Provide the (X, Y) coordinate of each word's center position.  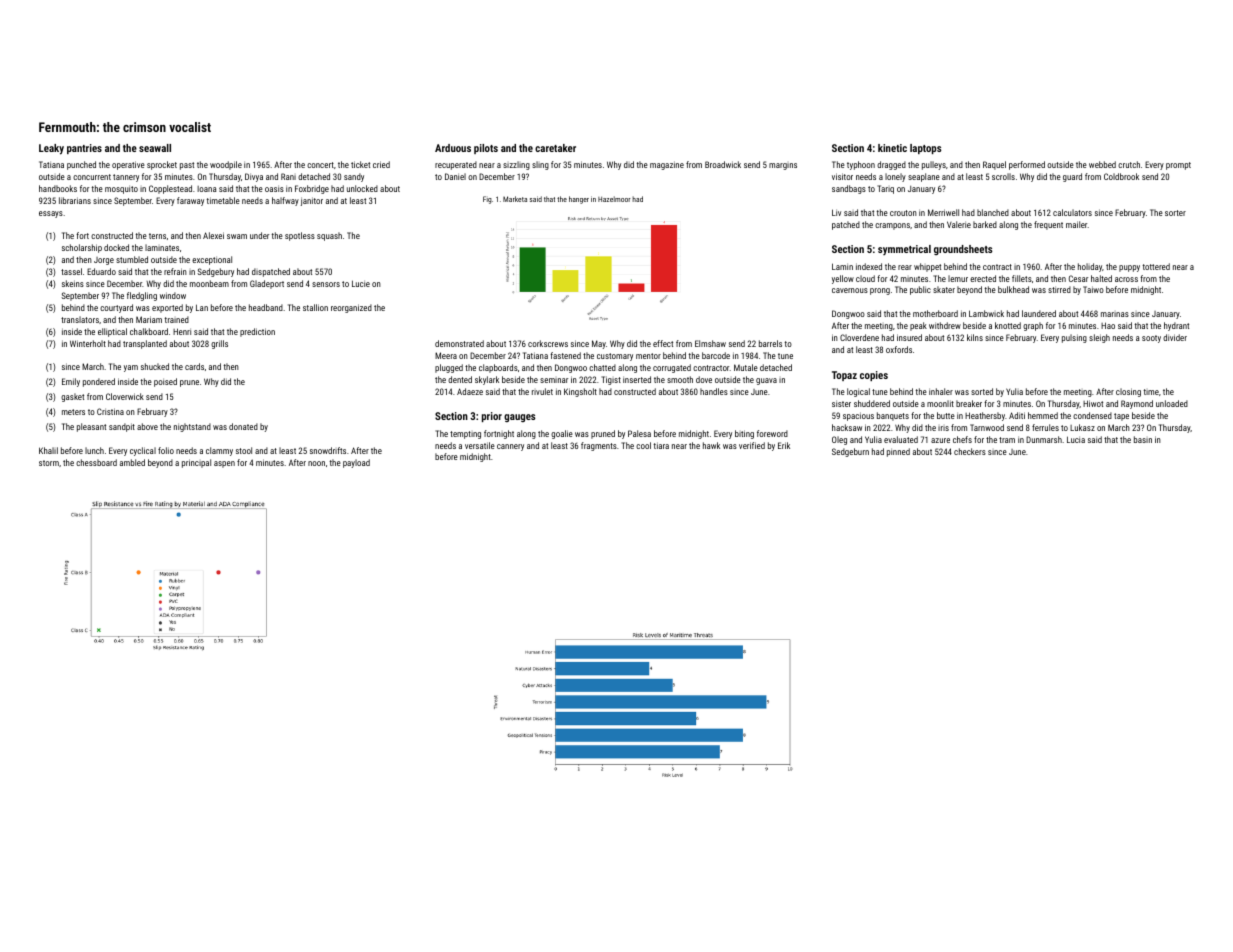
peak (918, 326)
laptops (926, 149)
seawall (155, 148)
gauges (520, 418)
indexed (869, 266)
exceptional (212, 260)
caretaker (555, 148)
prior (492, 417)
